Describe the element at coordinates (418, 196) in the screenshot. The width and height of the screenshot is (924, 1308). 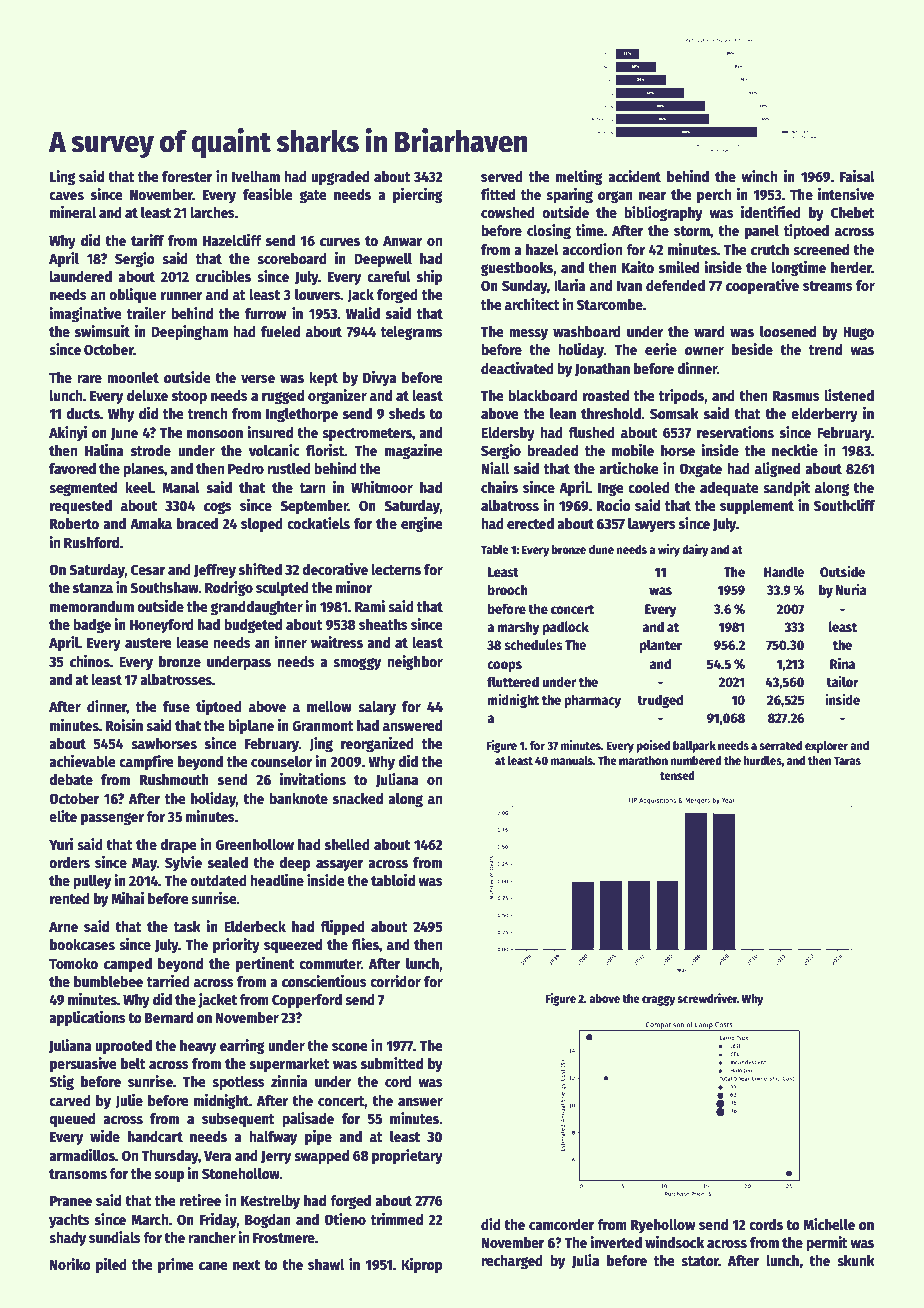
I see `piercing` at that location.
